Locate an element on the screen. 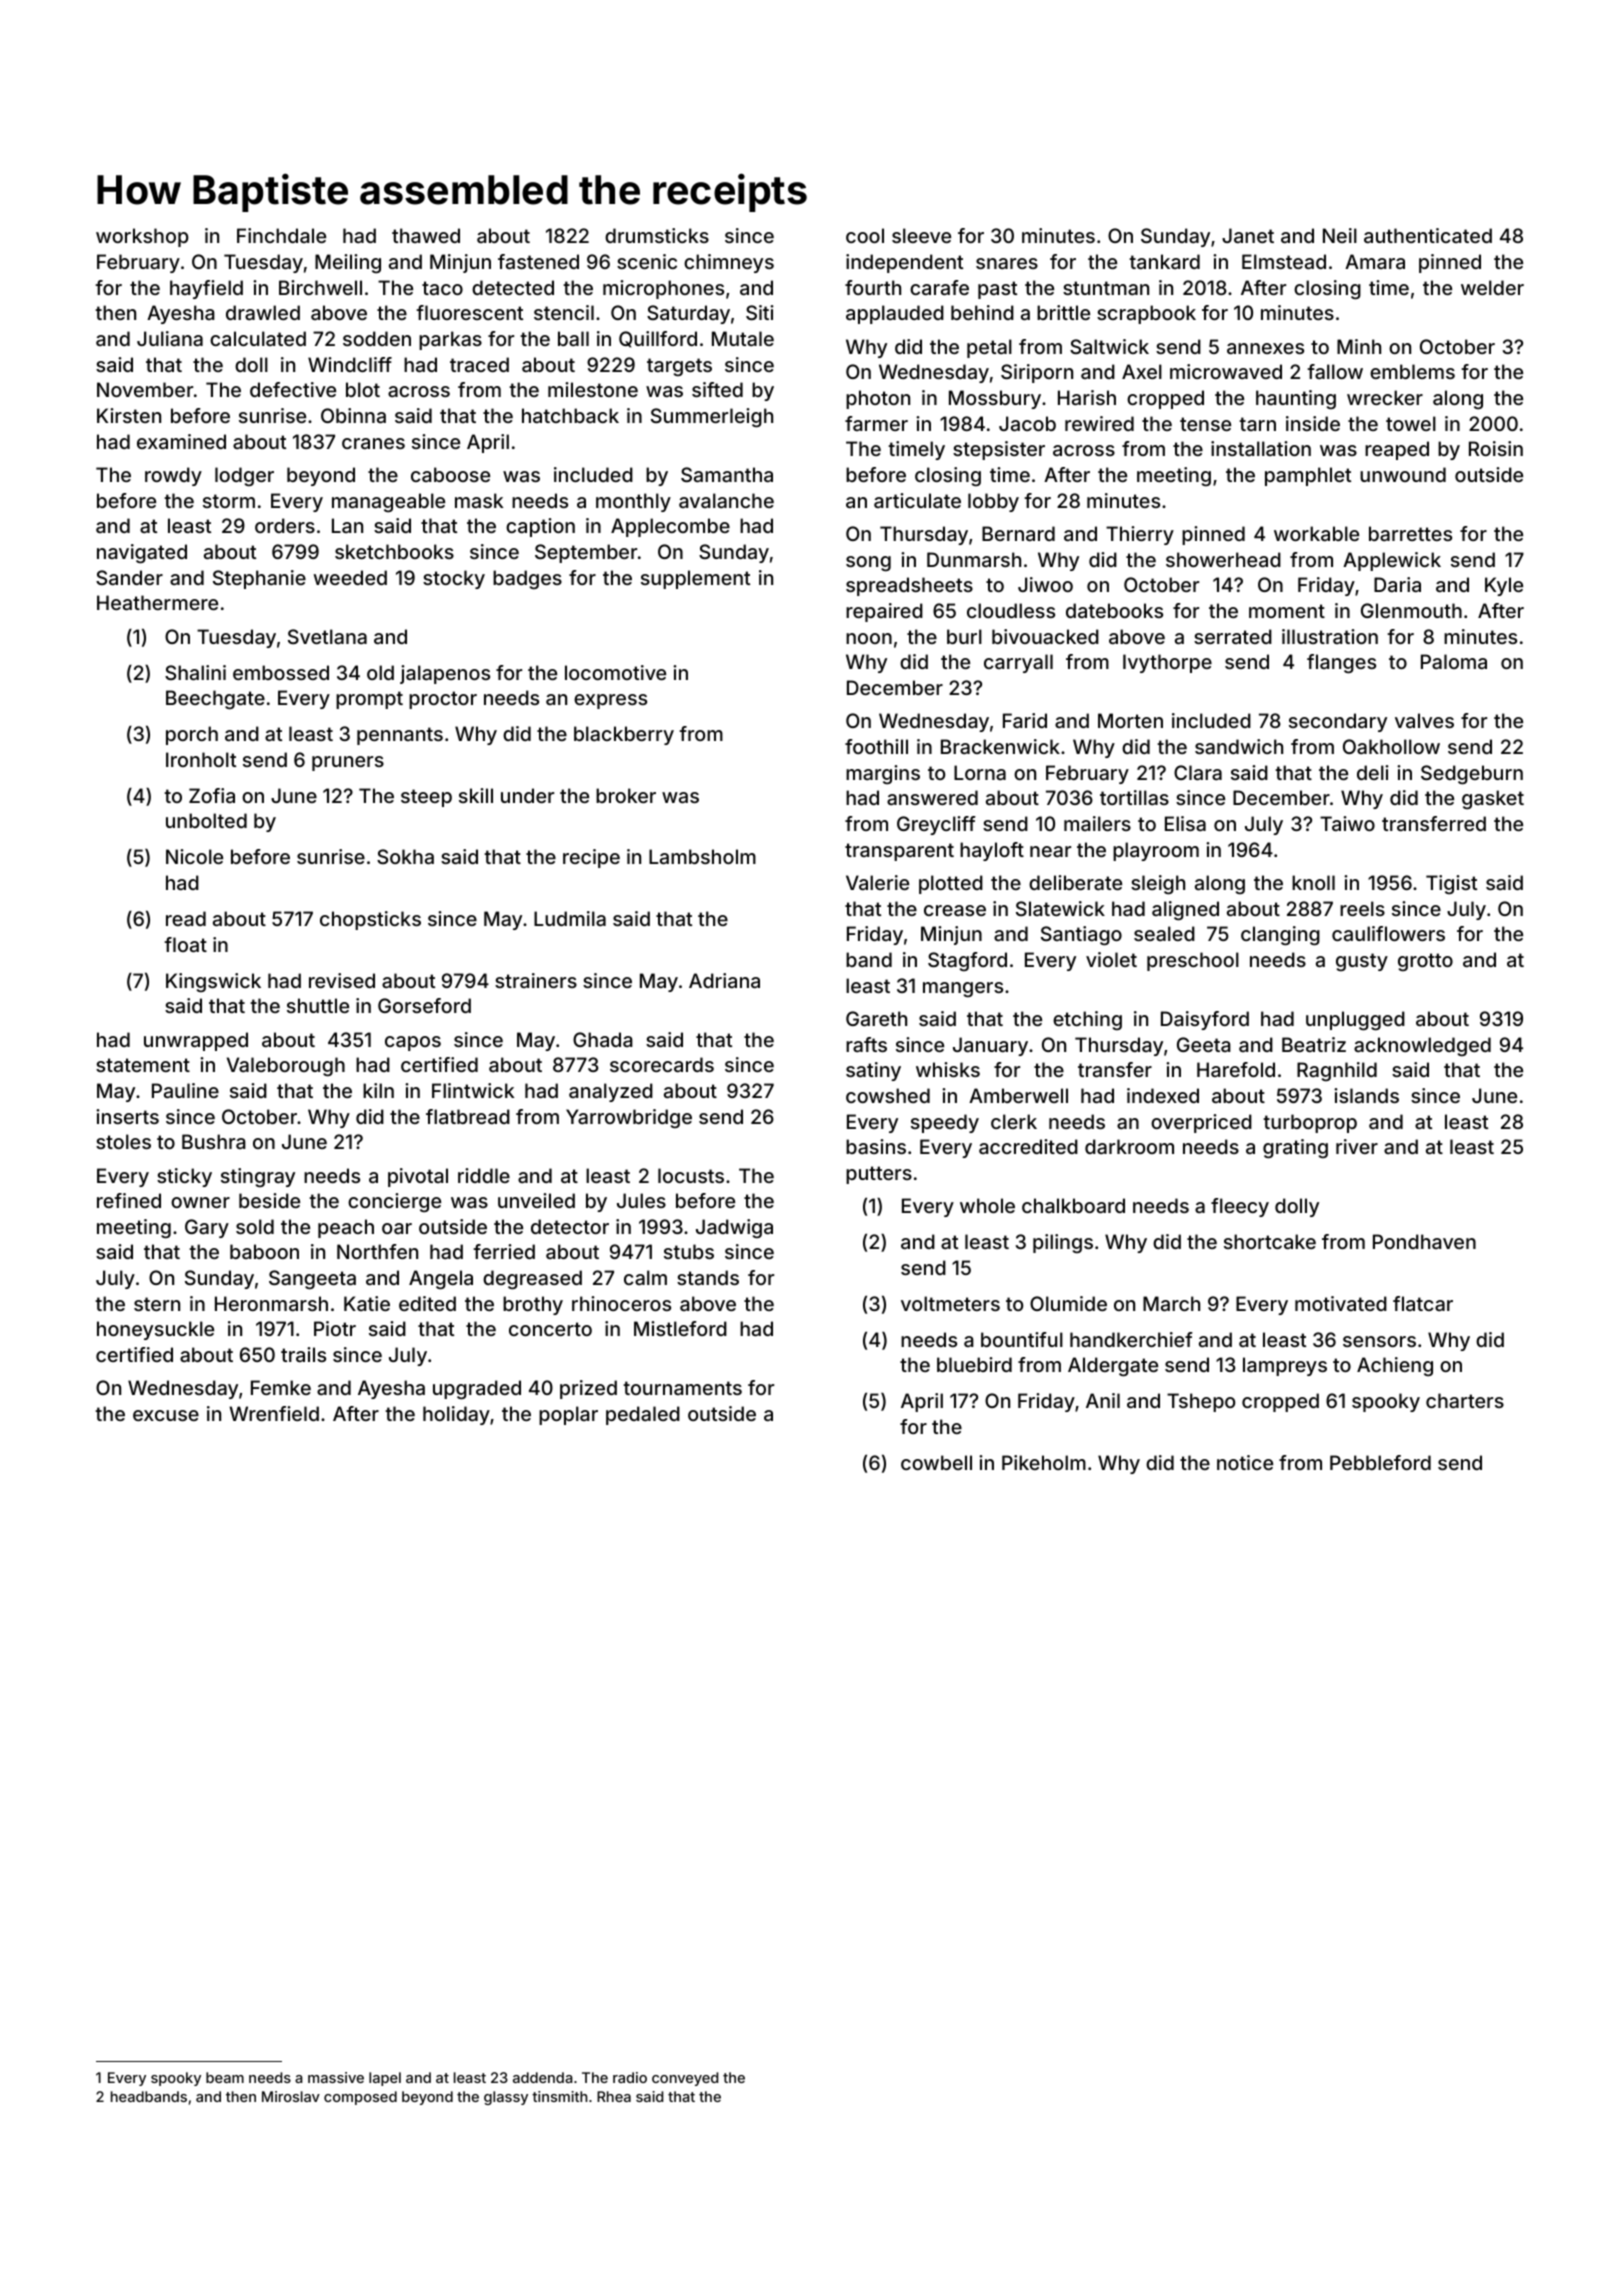  lodger is located at coordinates (244, 476).
